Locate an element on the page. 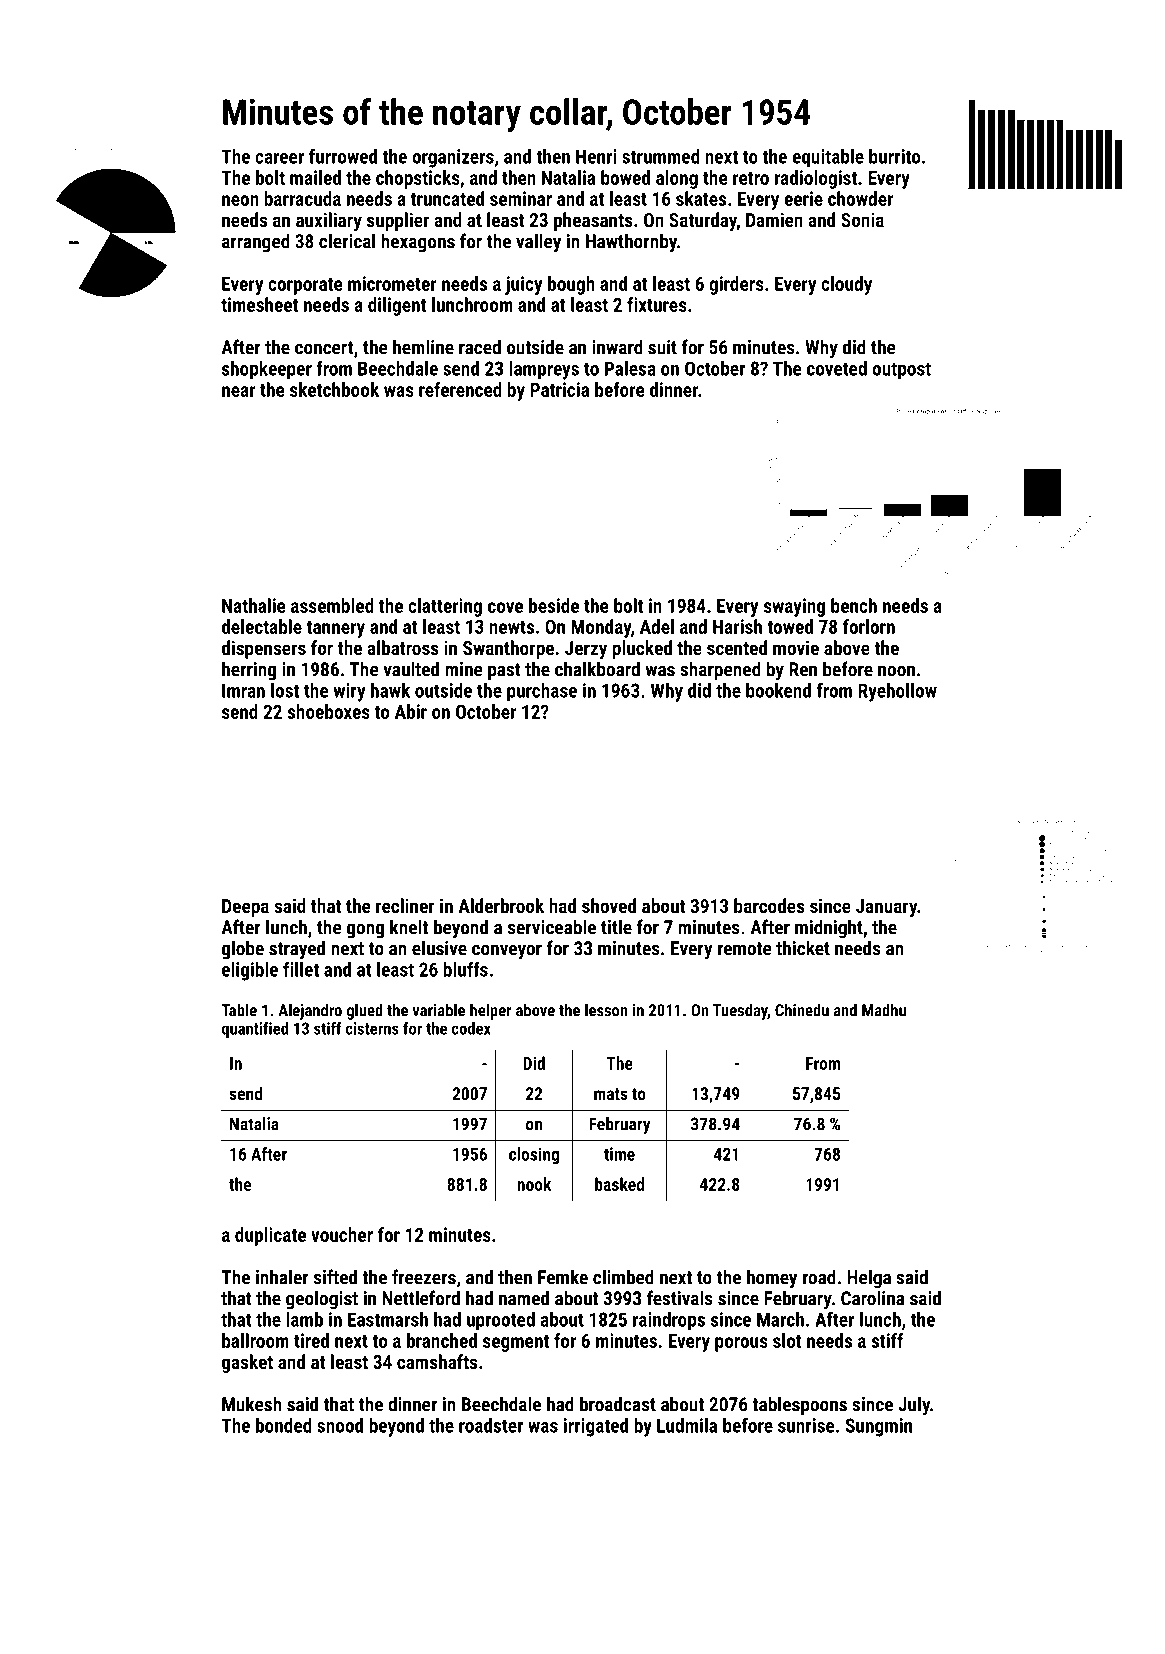 Image resolution: width=1165 pixels, height=1654 pixels. Mukesh is located at coordinates (252, 1404).
